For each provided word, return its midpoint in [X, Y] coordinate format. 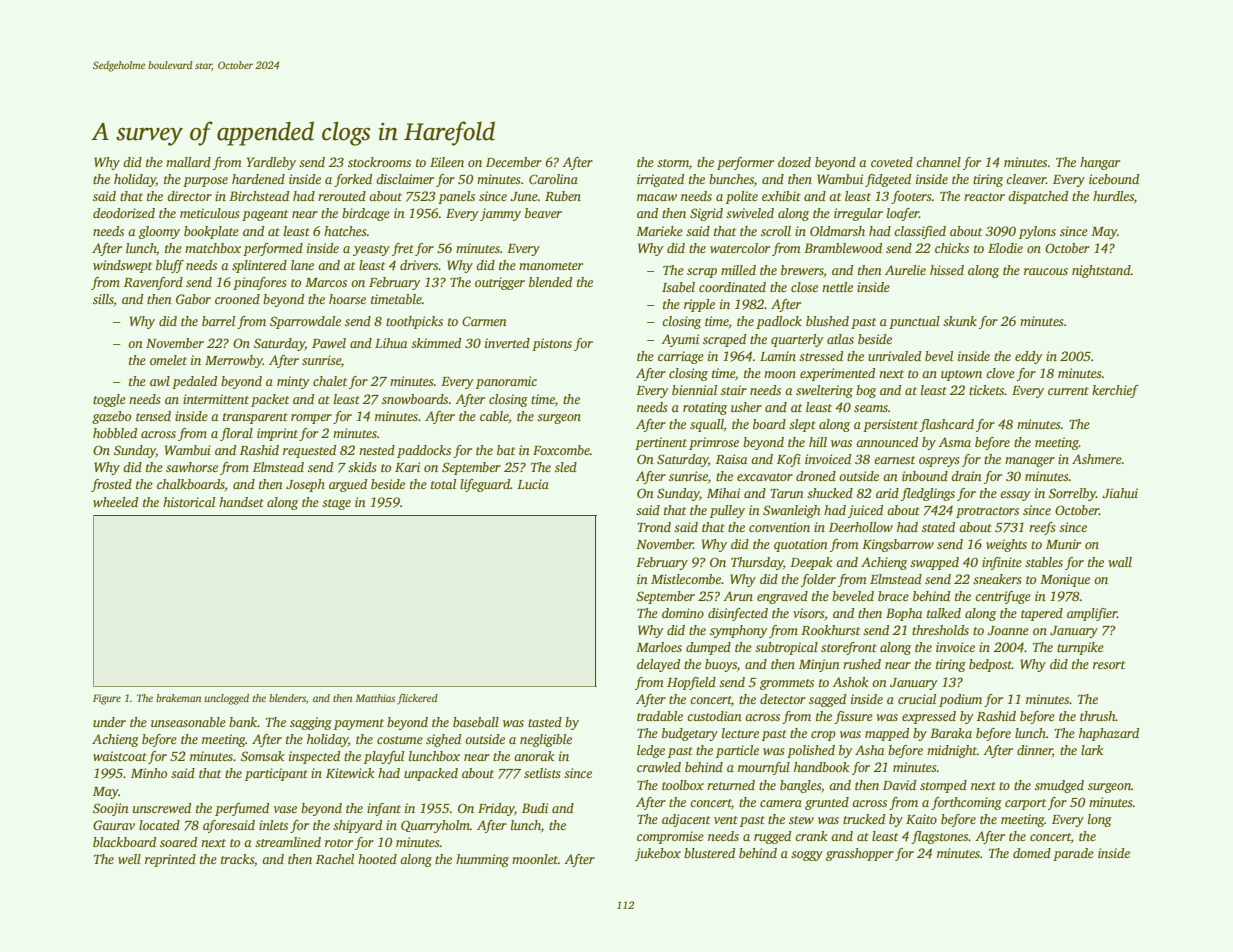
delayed [658, 665]
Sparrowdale [305, 322]
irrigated [660, 180]
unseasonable [188, 722]
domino [683, 613]
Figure [107, 699]
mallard [188, 162]
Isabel [678, 287]
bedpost [990, 665]
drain [966, 476]
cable [494, 416]
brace [893, 596]
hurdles [1113, 196]
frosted [111, 485]
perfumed [242, 809]
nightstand [1101, 271]
